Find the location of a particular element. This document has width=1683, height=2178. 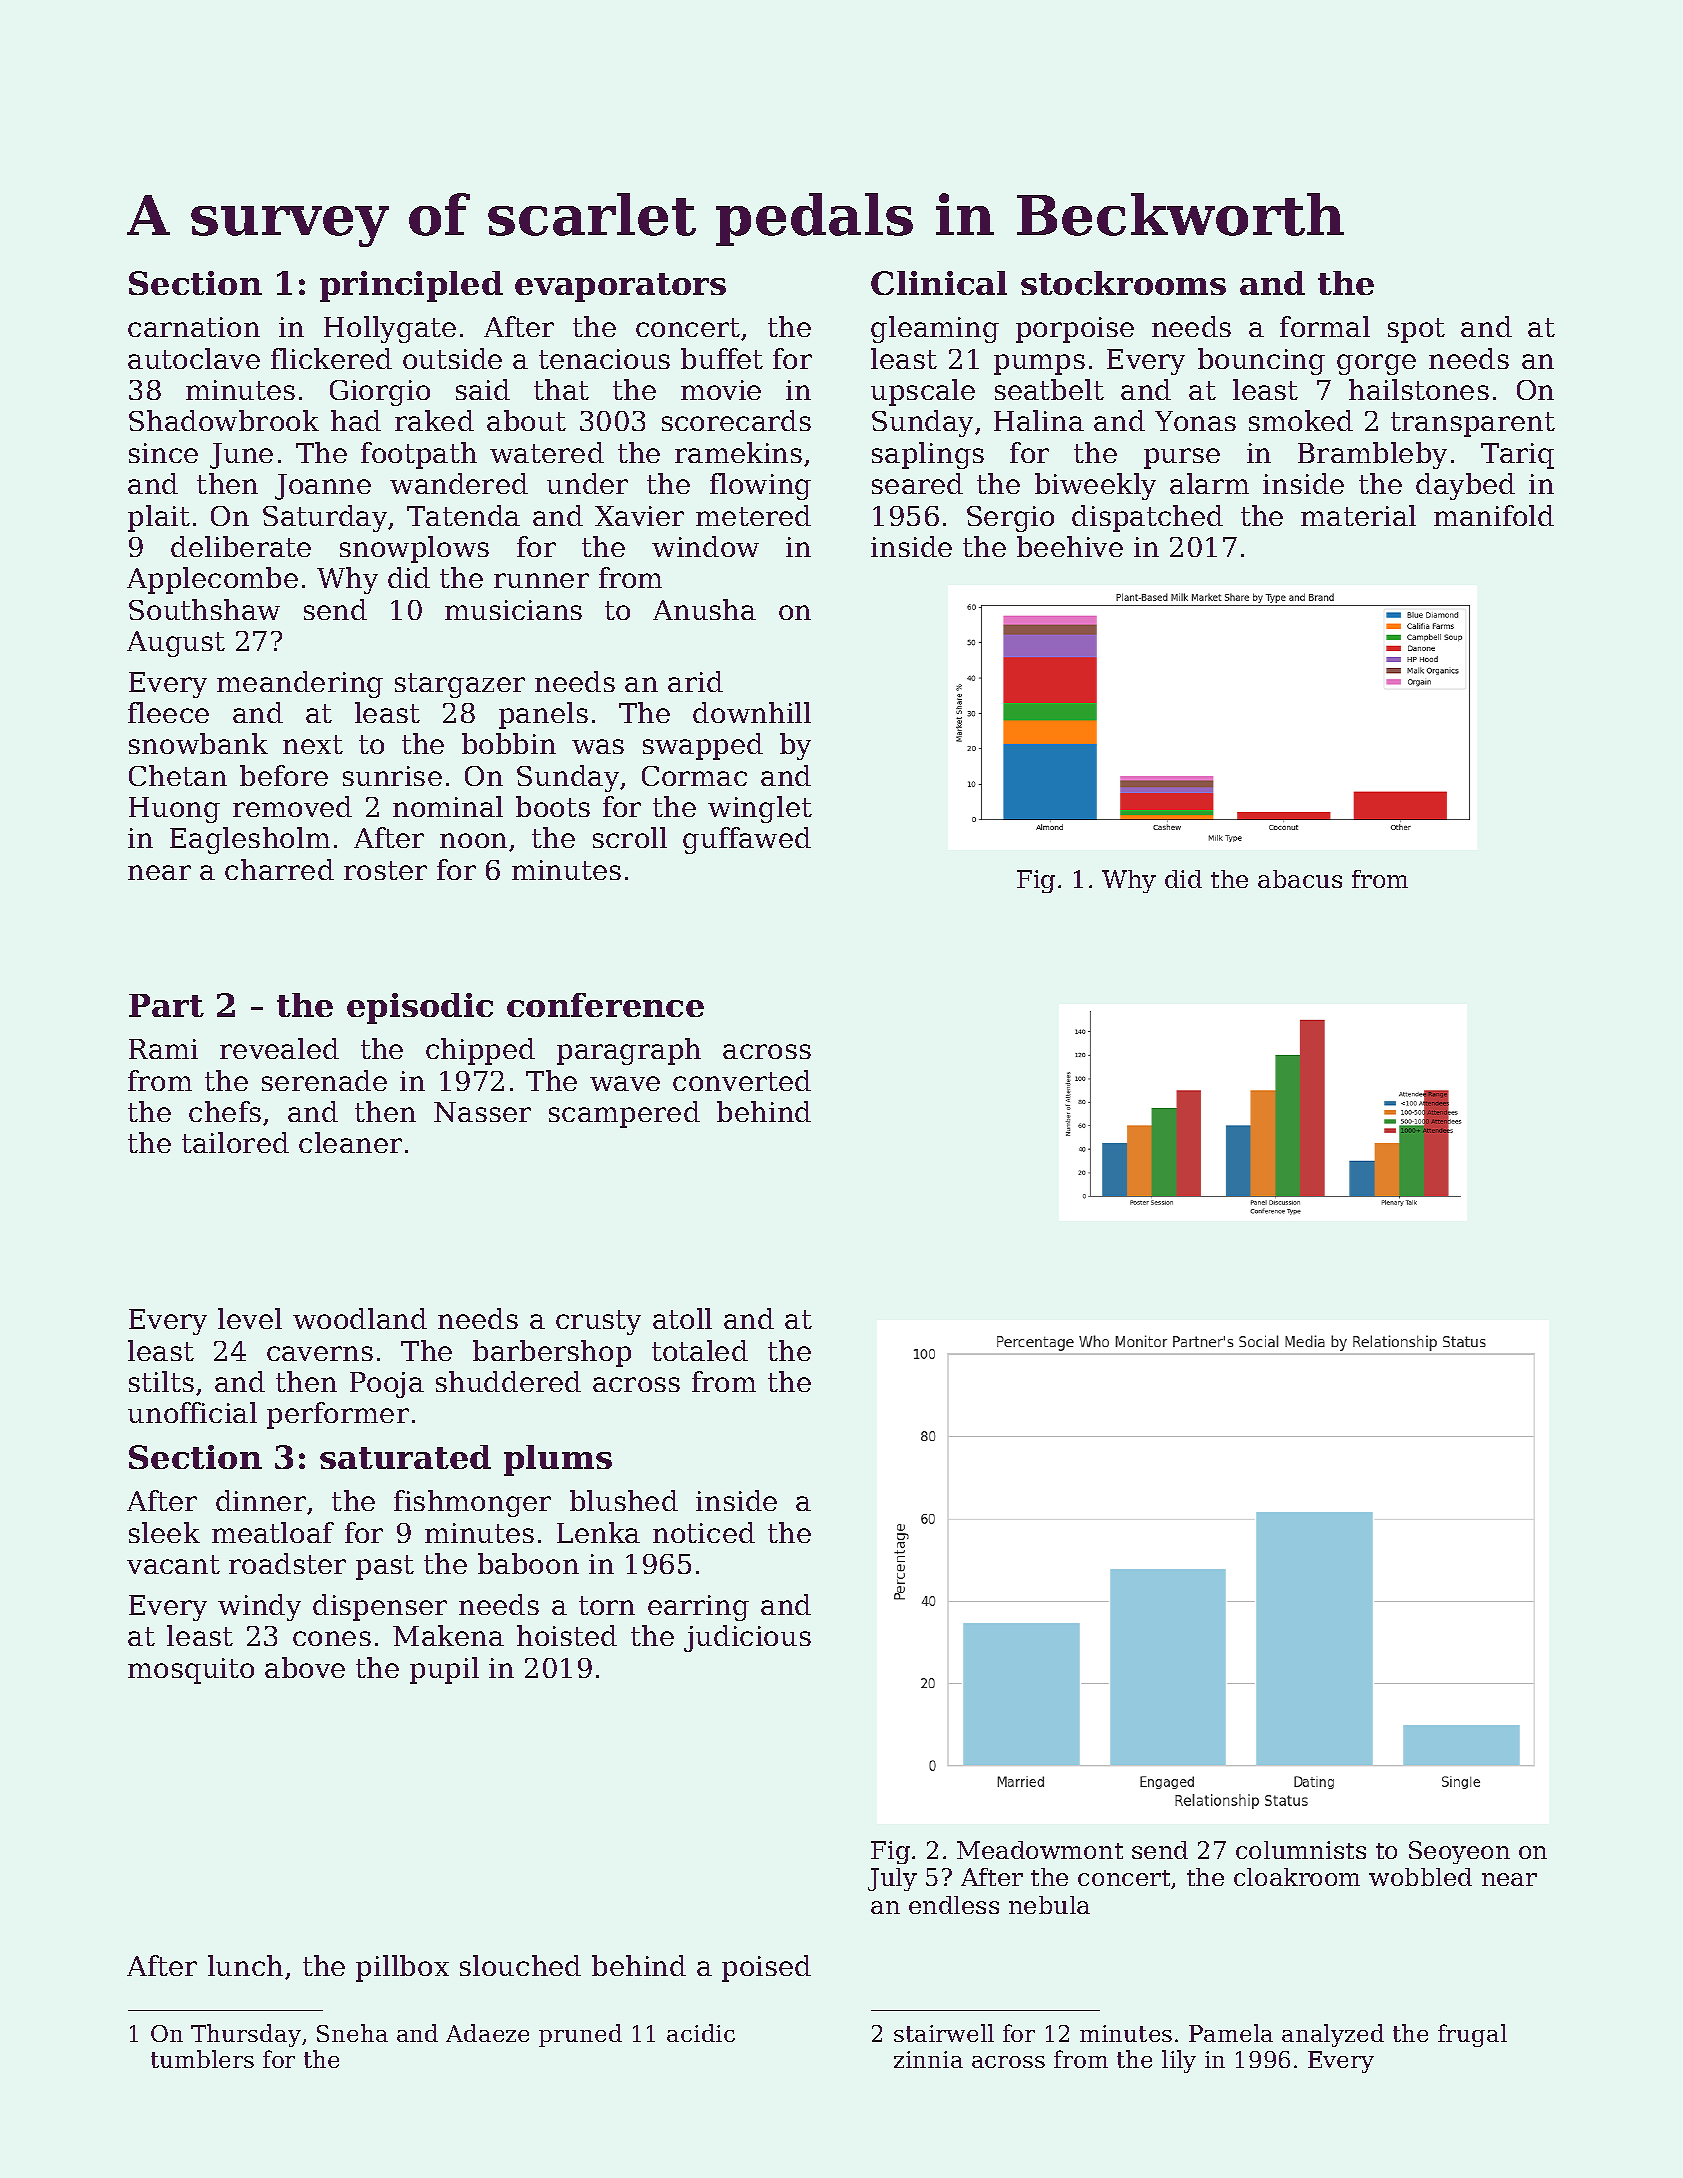

abacus is located at coordinates (1300, 879).
